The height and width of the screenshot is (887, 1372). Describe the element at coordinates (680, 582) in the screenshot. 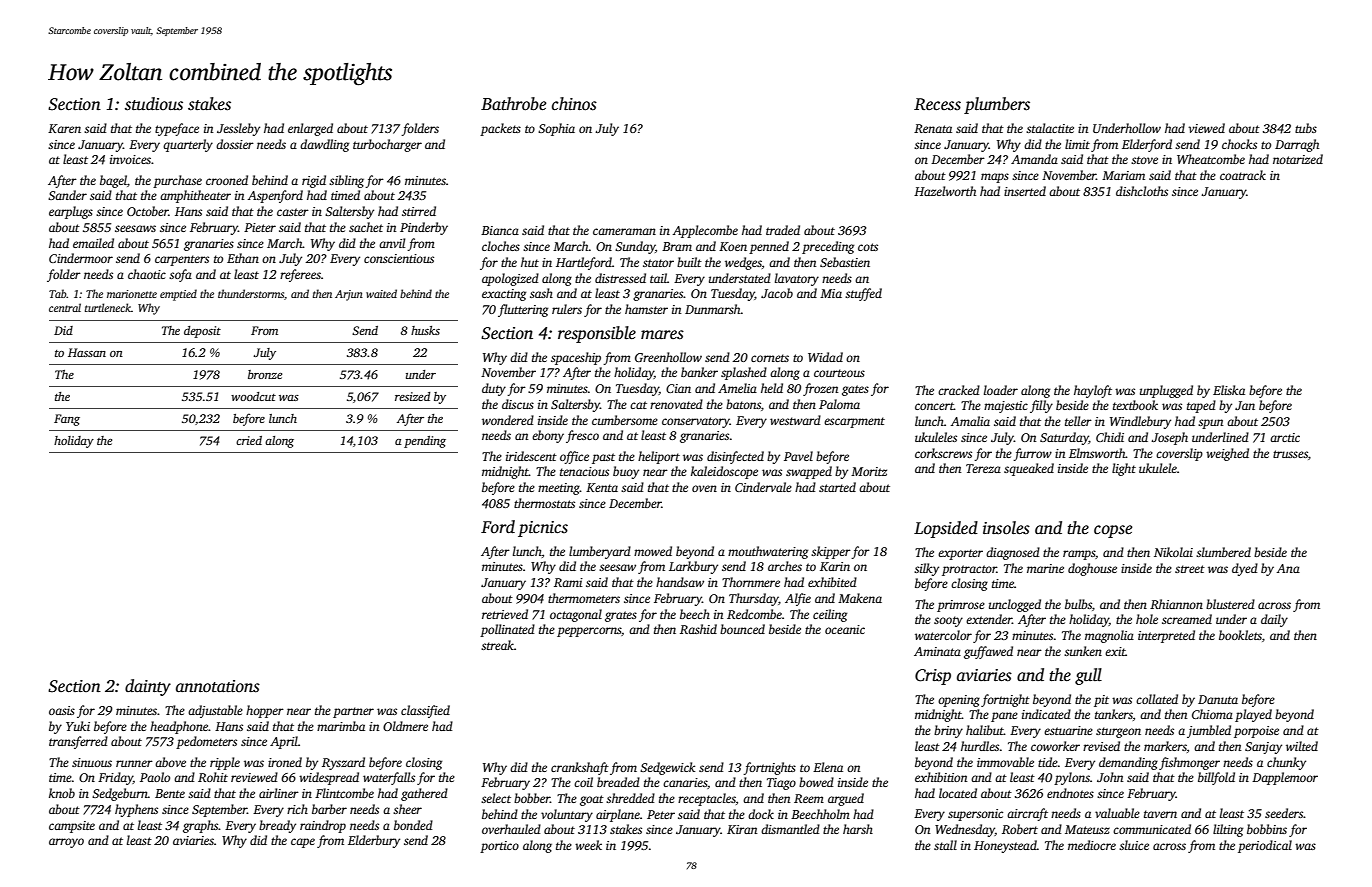

I see `handsaw` at that location.
